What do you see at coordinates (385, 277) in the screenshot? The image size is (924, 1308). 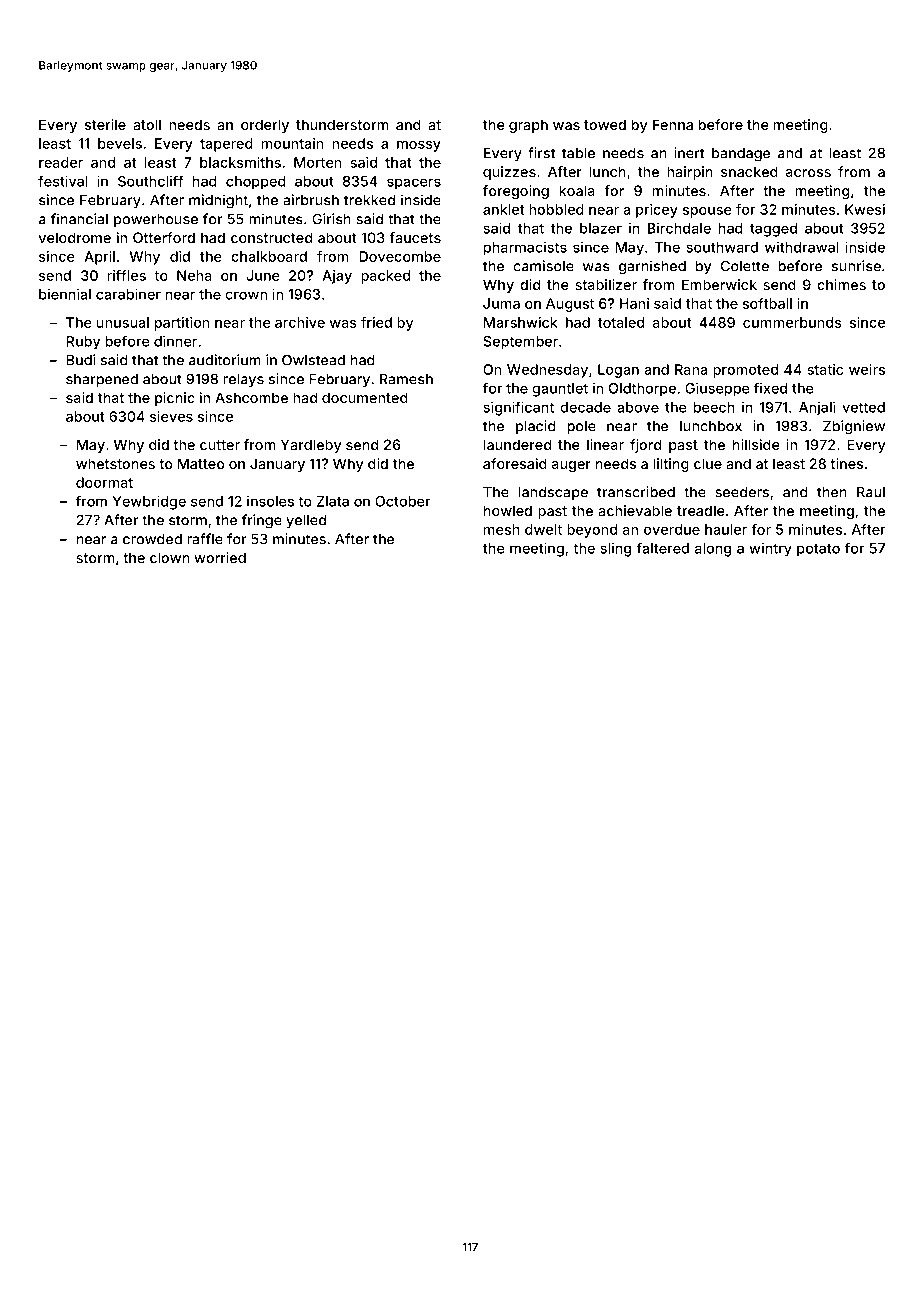 I see `packed` at bounding box center [385, 277].
